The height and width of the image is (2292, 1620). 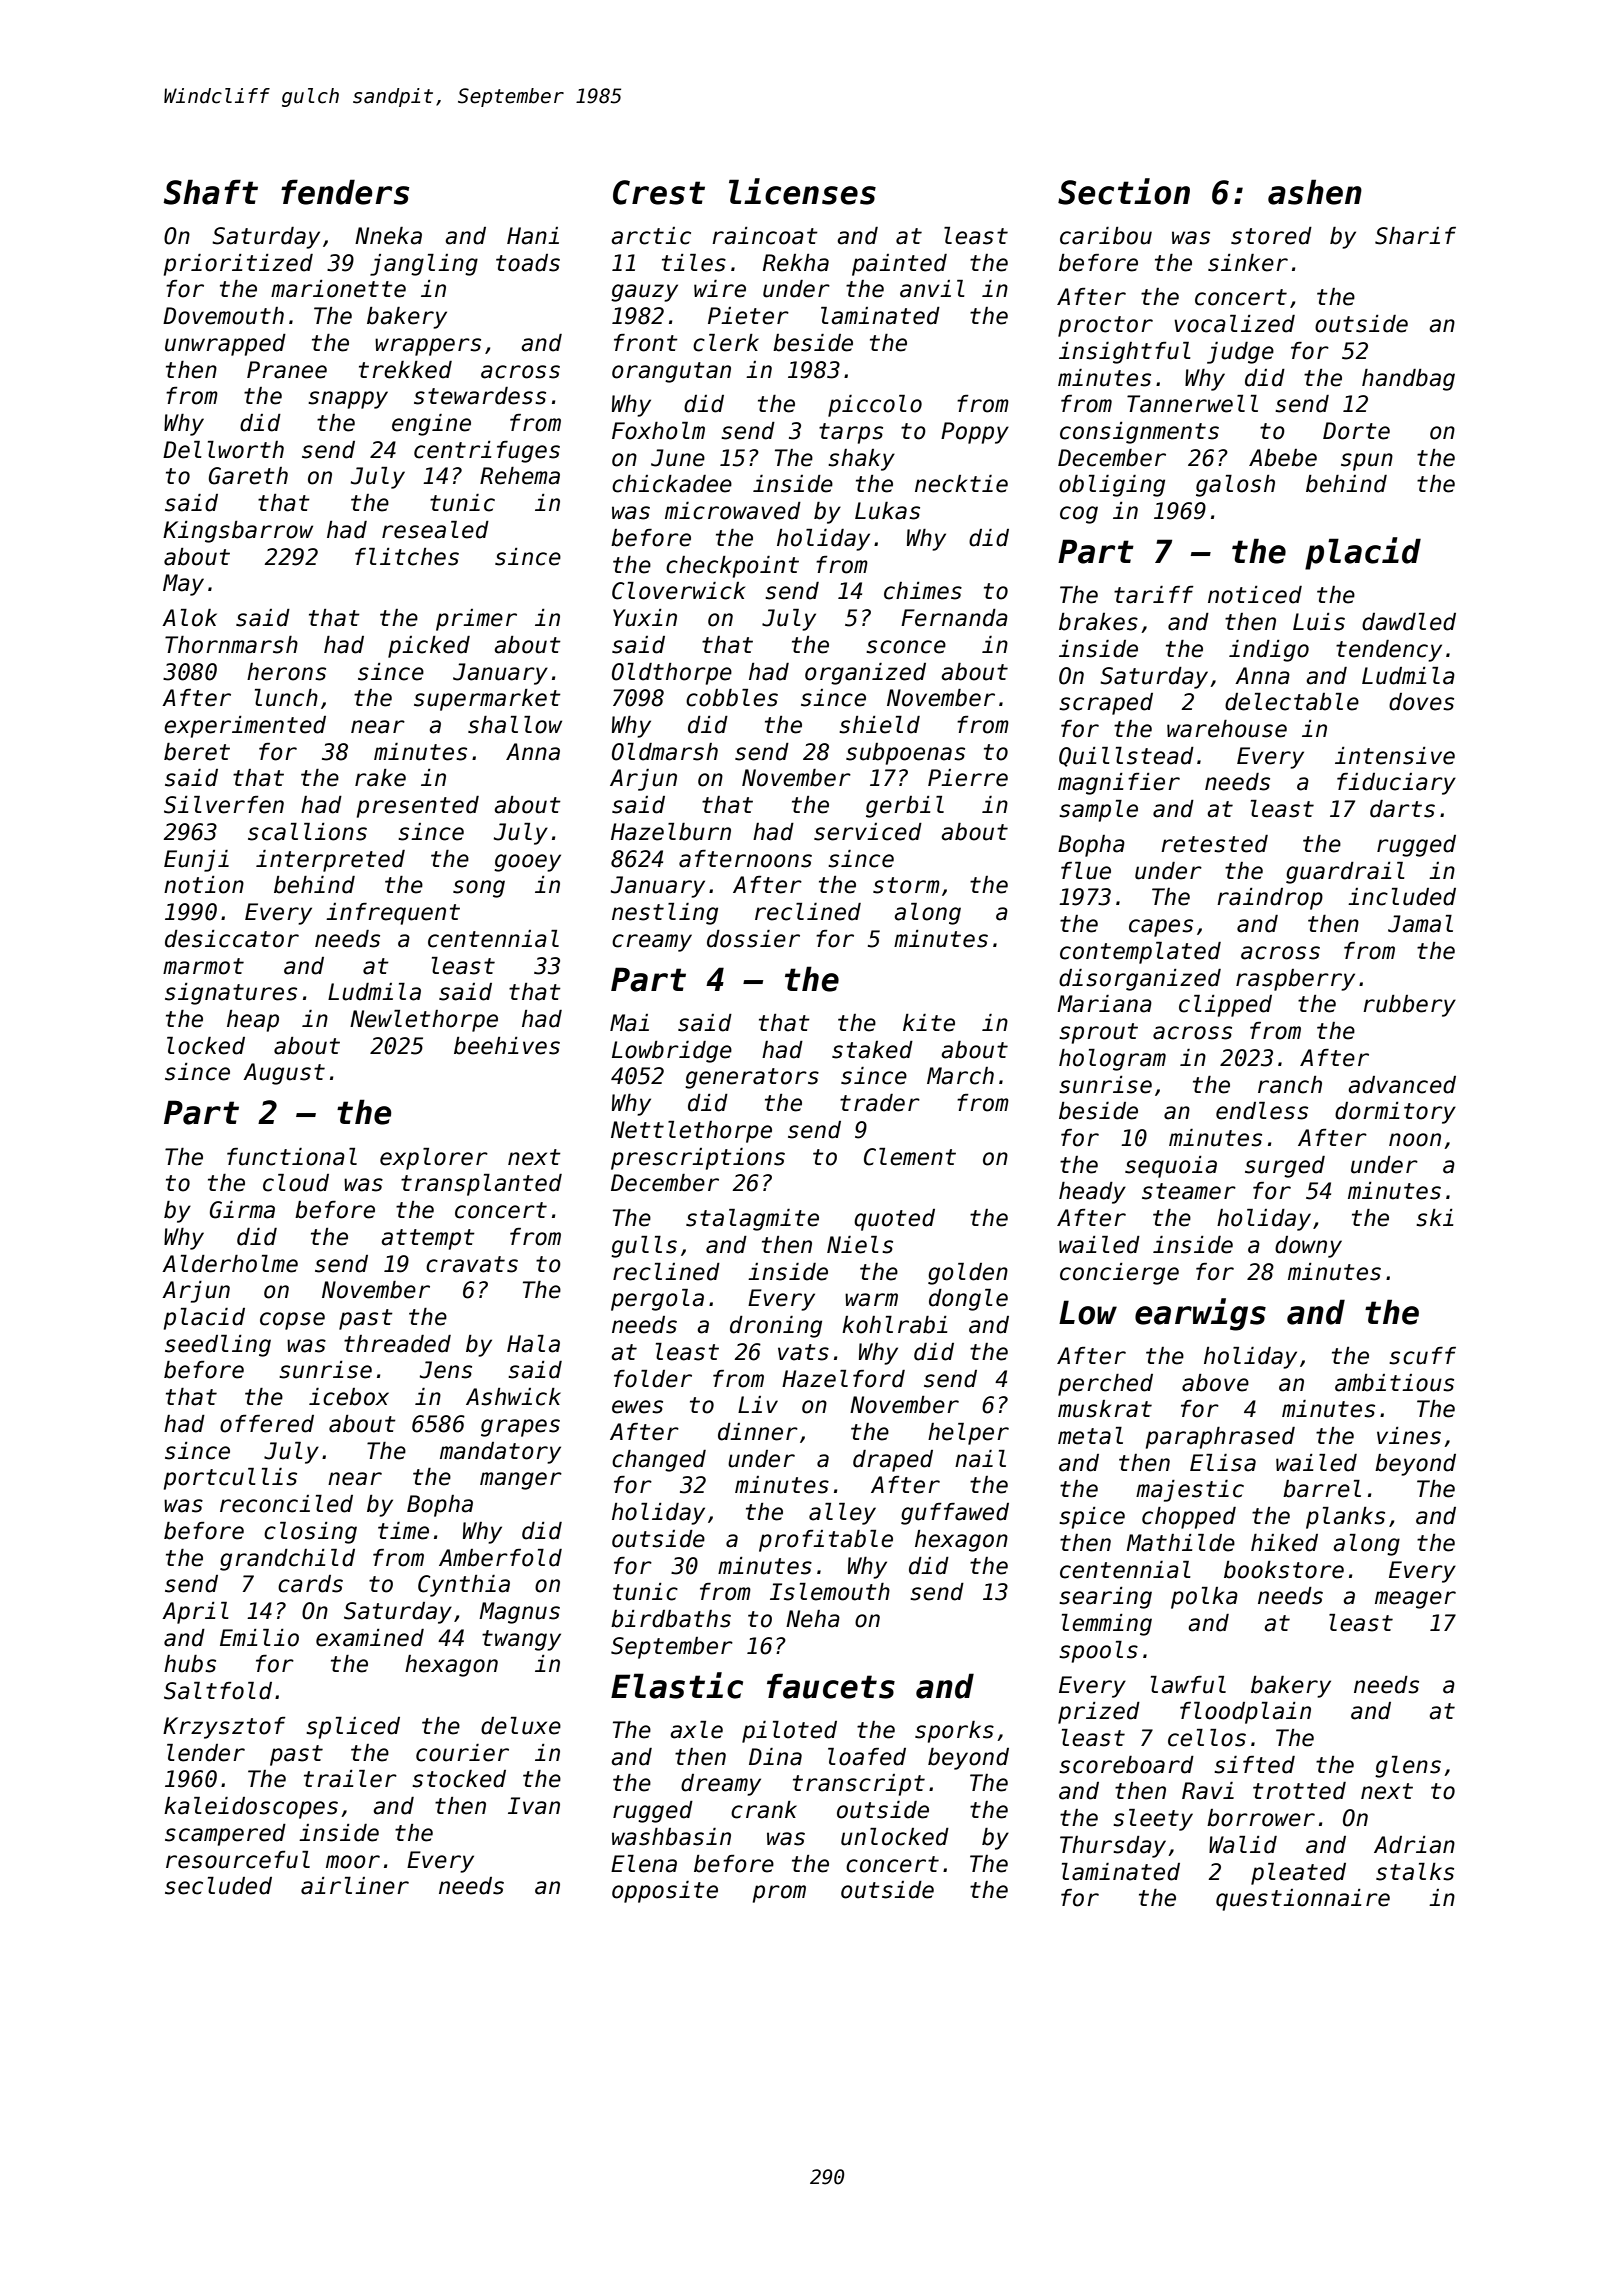 I want to click on opposite, so click(x=665, y=1892).
